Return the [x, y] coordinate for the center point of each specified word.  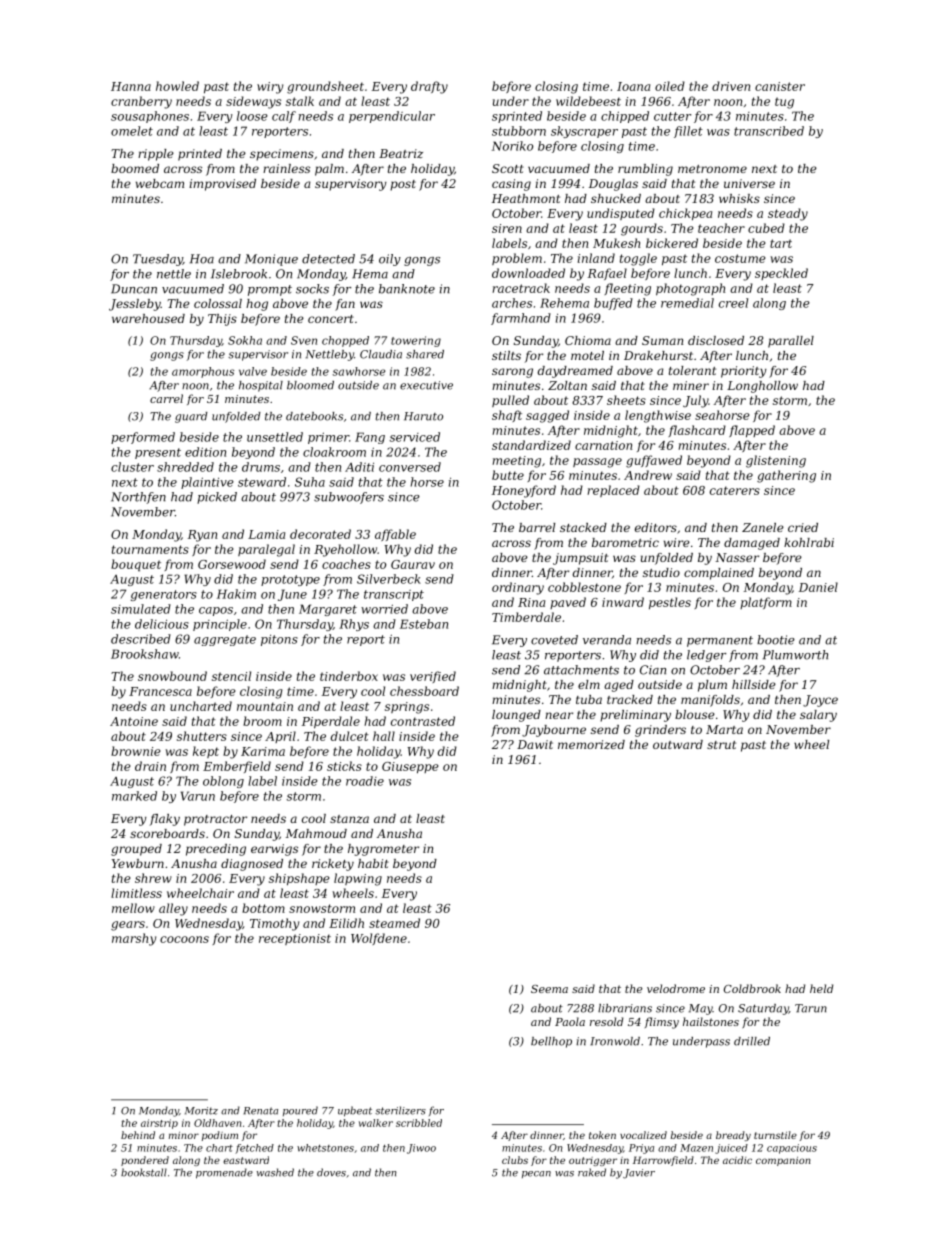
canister [780, 86]
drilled [752, 1041]
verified [433, 677]
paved [568, 603]
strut [721, 745]
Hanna [131, 86]
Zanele [763, 527]
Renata [261, 1111]
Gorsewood [232, 564]
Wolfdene [379, 939]
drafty [429, 87]
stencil [231, 676]
